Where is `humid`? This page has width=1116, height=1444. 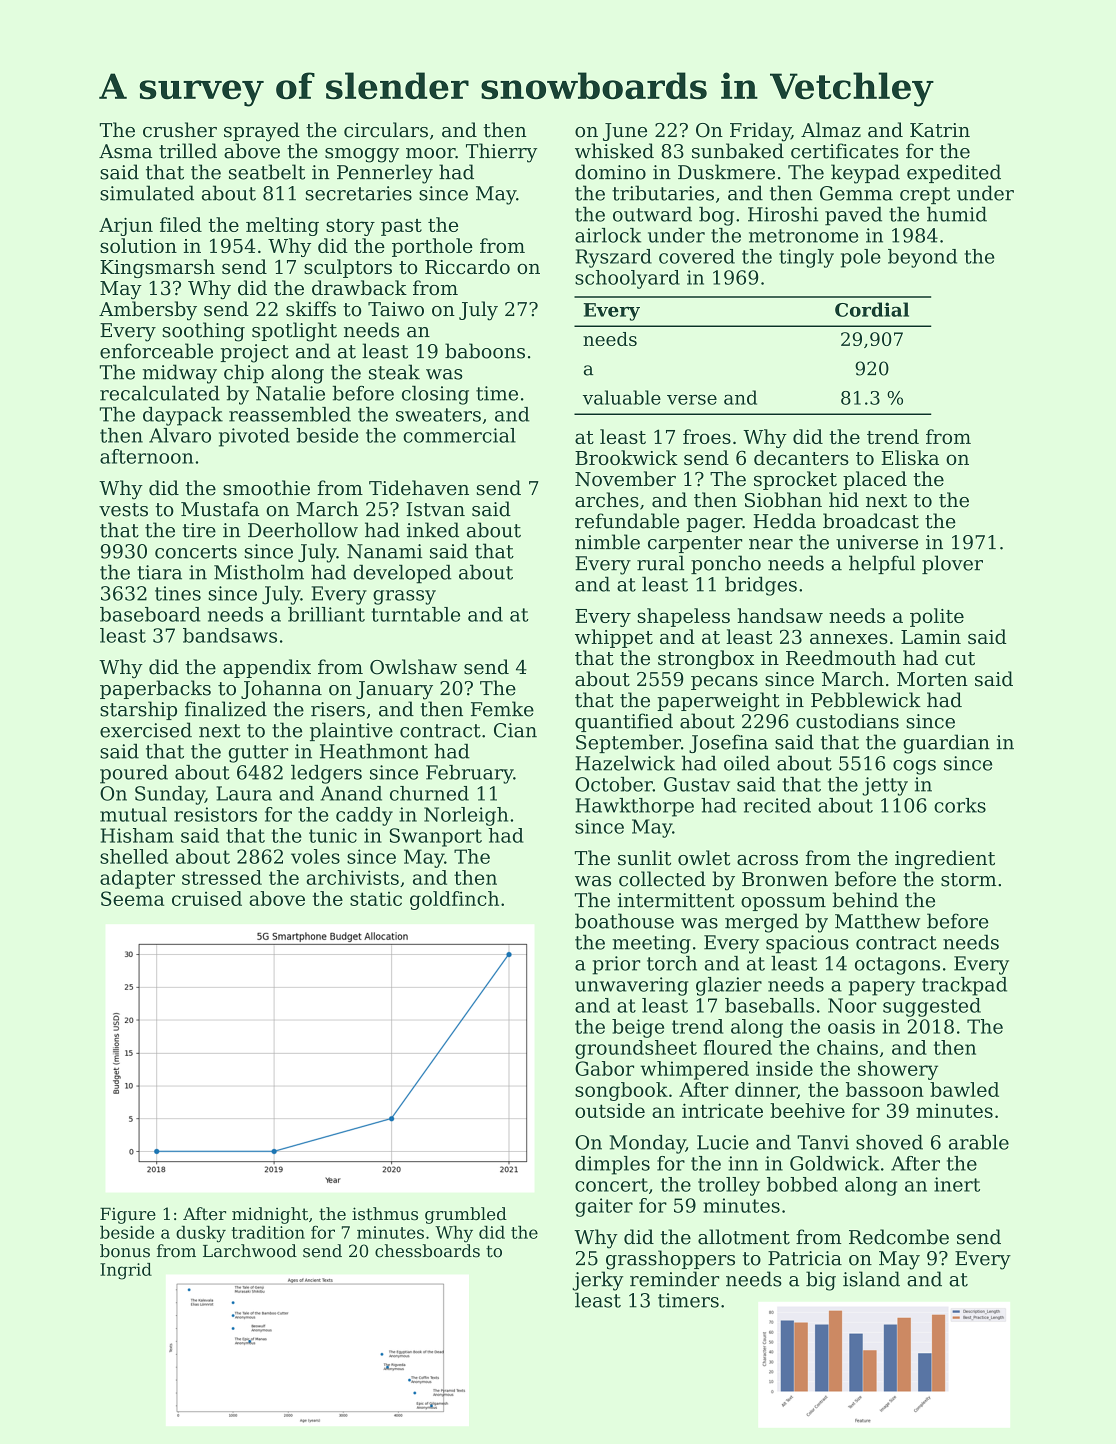 humid is located at coordinates (957, 214).
